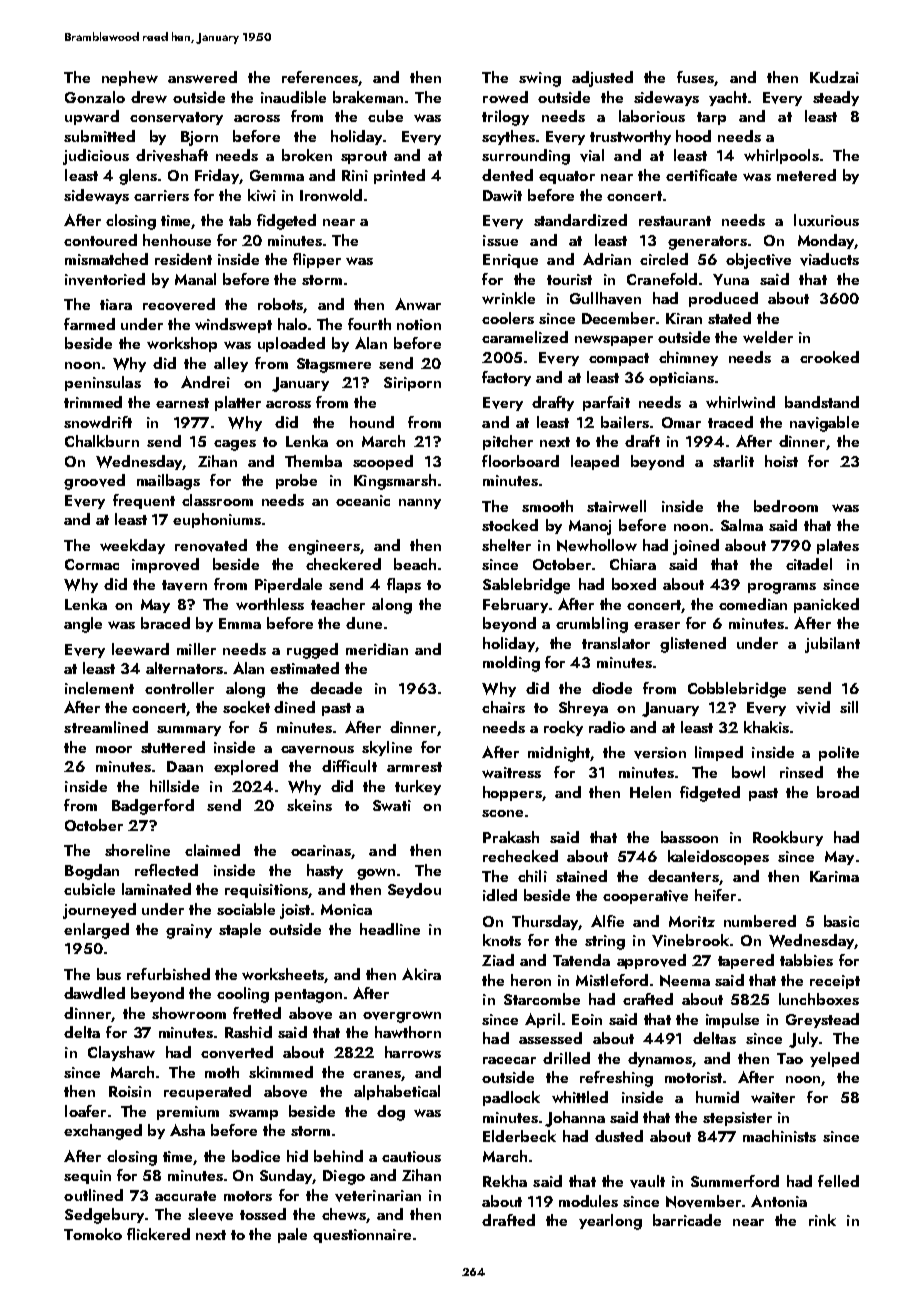  Describe the element at coordinates (610, 1222) in the screenshot. I see `yearlong` at that location.
